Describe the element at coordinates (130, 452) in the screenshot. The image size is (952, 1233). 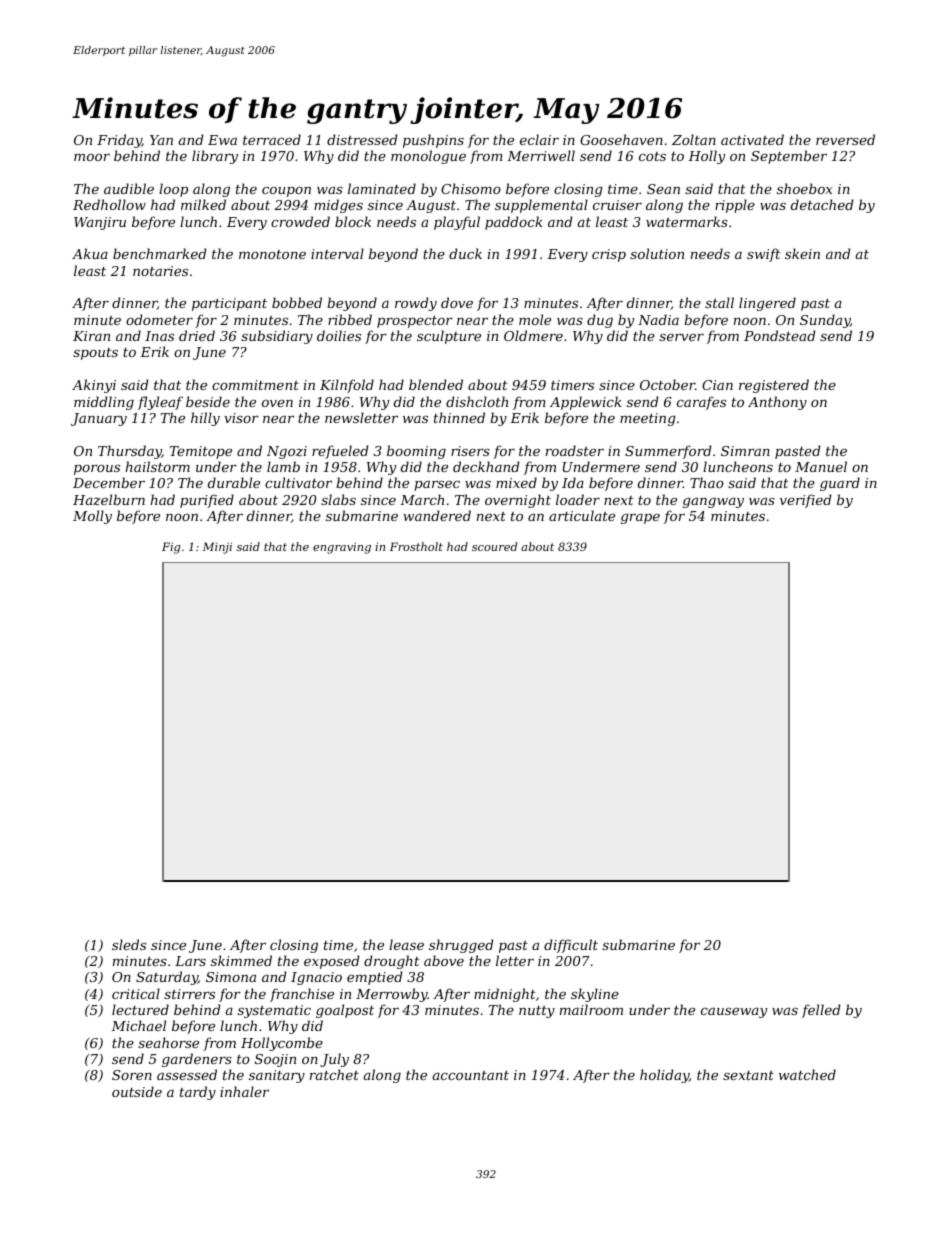
I see `Thursday` at that location.
